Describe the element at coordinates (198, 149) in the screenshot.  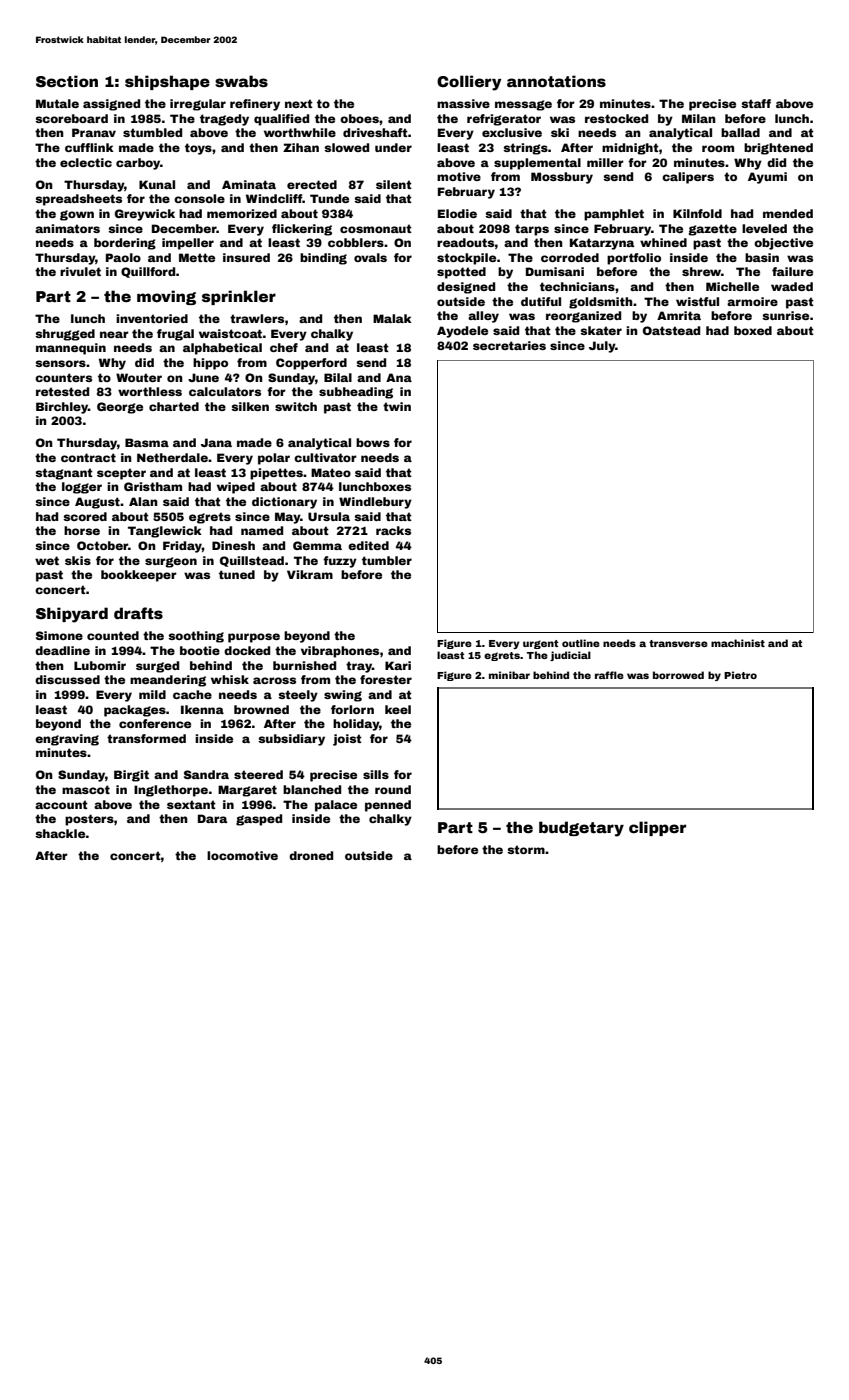
I see `toys` at that location.
